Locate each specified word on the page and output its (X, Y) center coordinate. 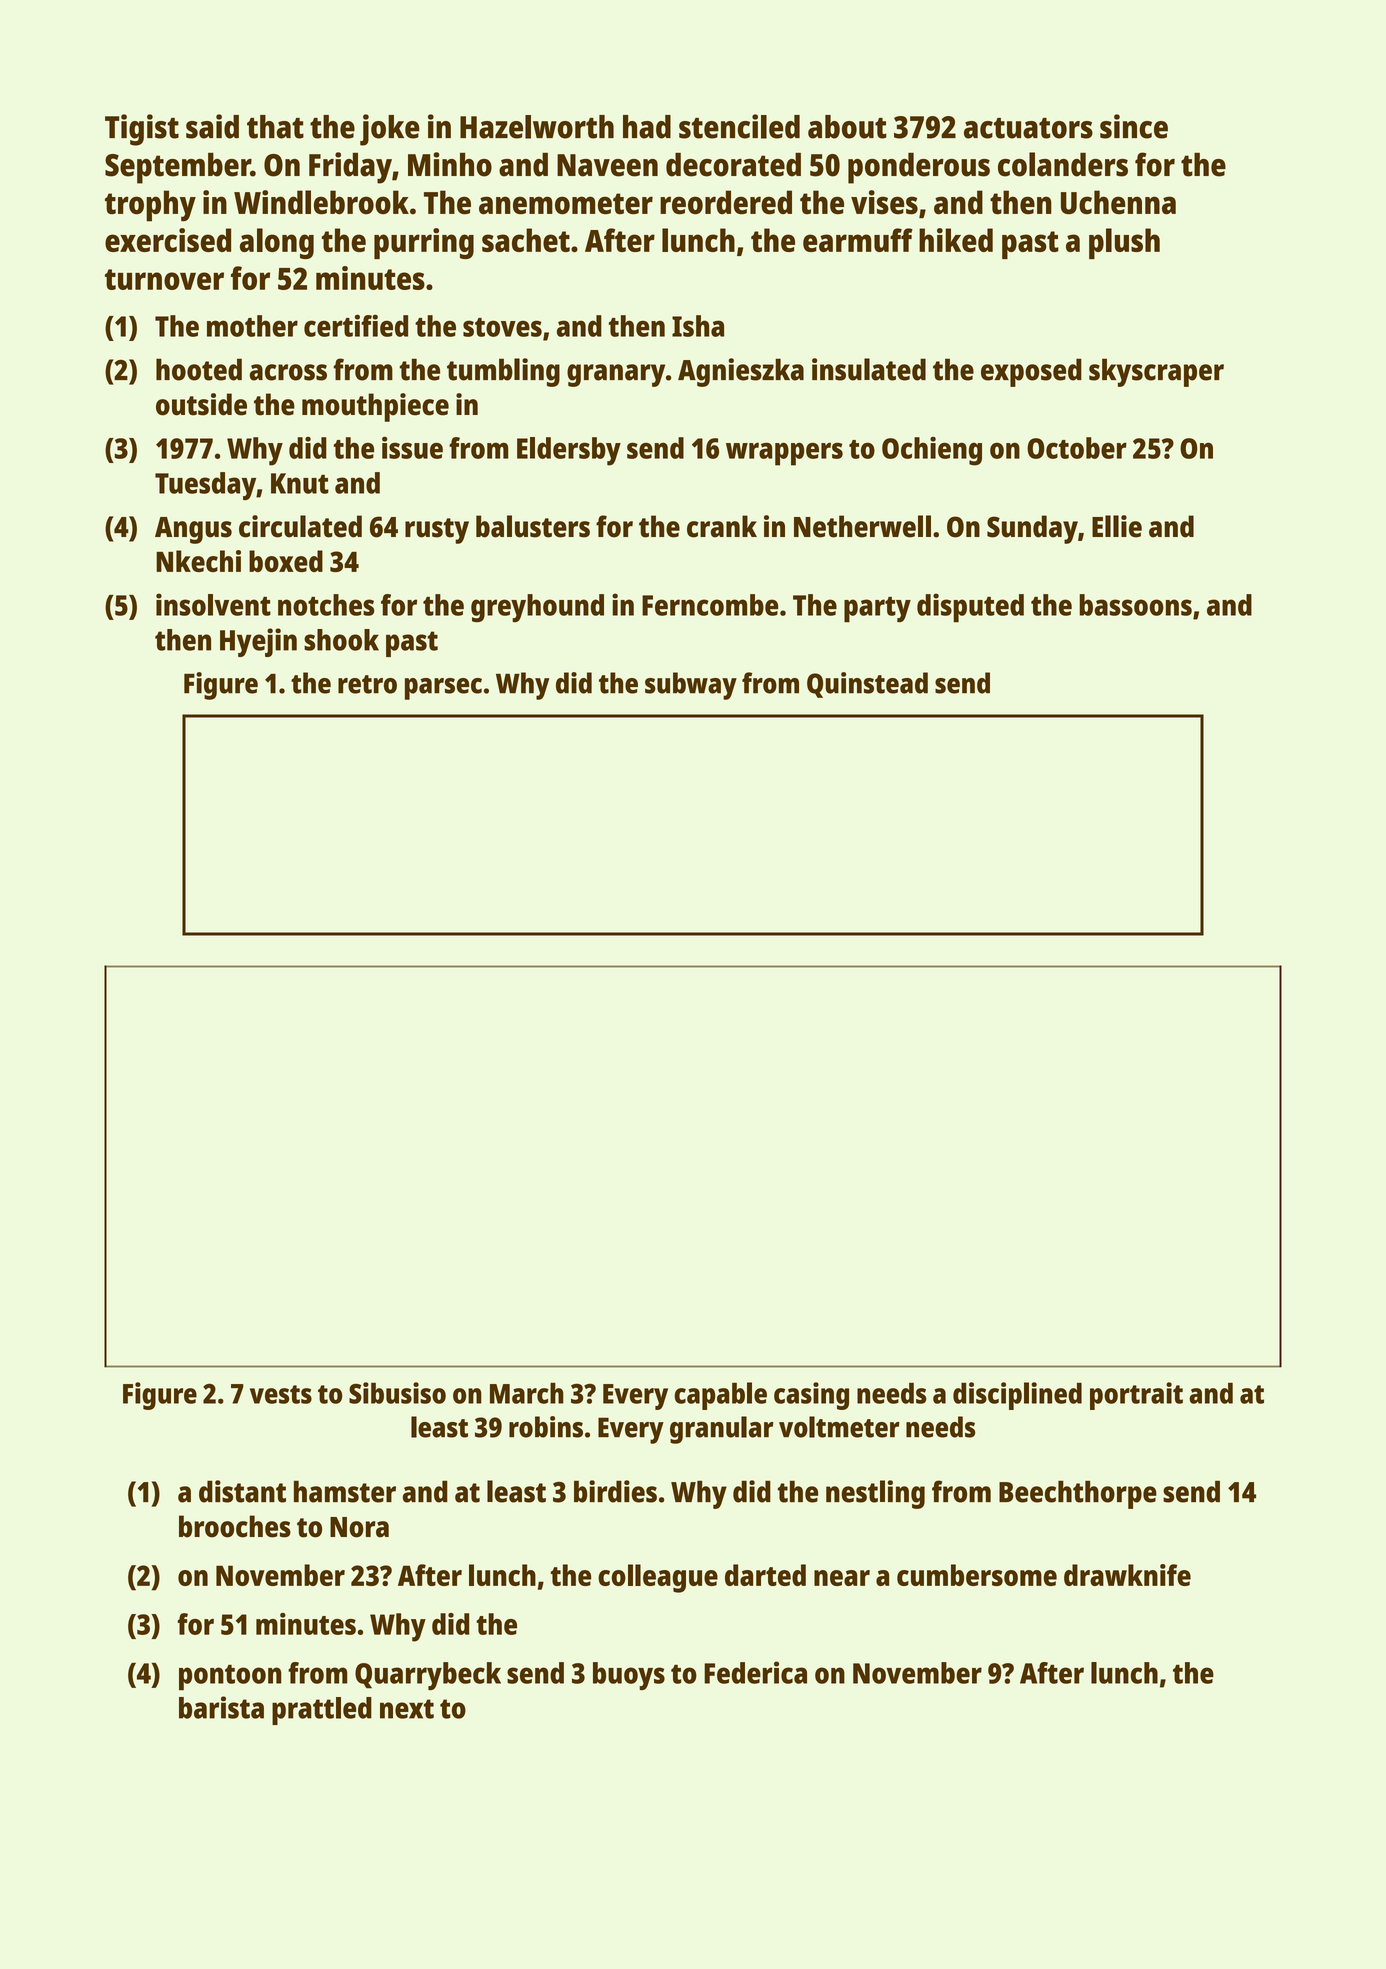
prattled (322, 1711)
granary (616, 375)
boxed (286, 561)
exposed (1031, 372)
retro (367, 684)
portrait (1136, 1396)
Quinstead (867, 685)
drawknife (1127, 1575)
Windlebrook (321, 202)
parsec (443, 689)
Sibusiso (397, 1393)
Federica (755, 1672)
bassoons (1135, 605)
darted (765, 1575)
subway (691, 686)
